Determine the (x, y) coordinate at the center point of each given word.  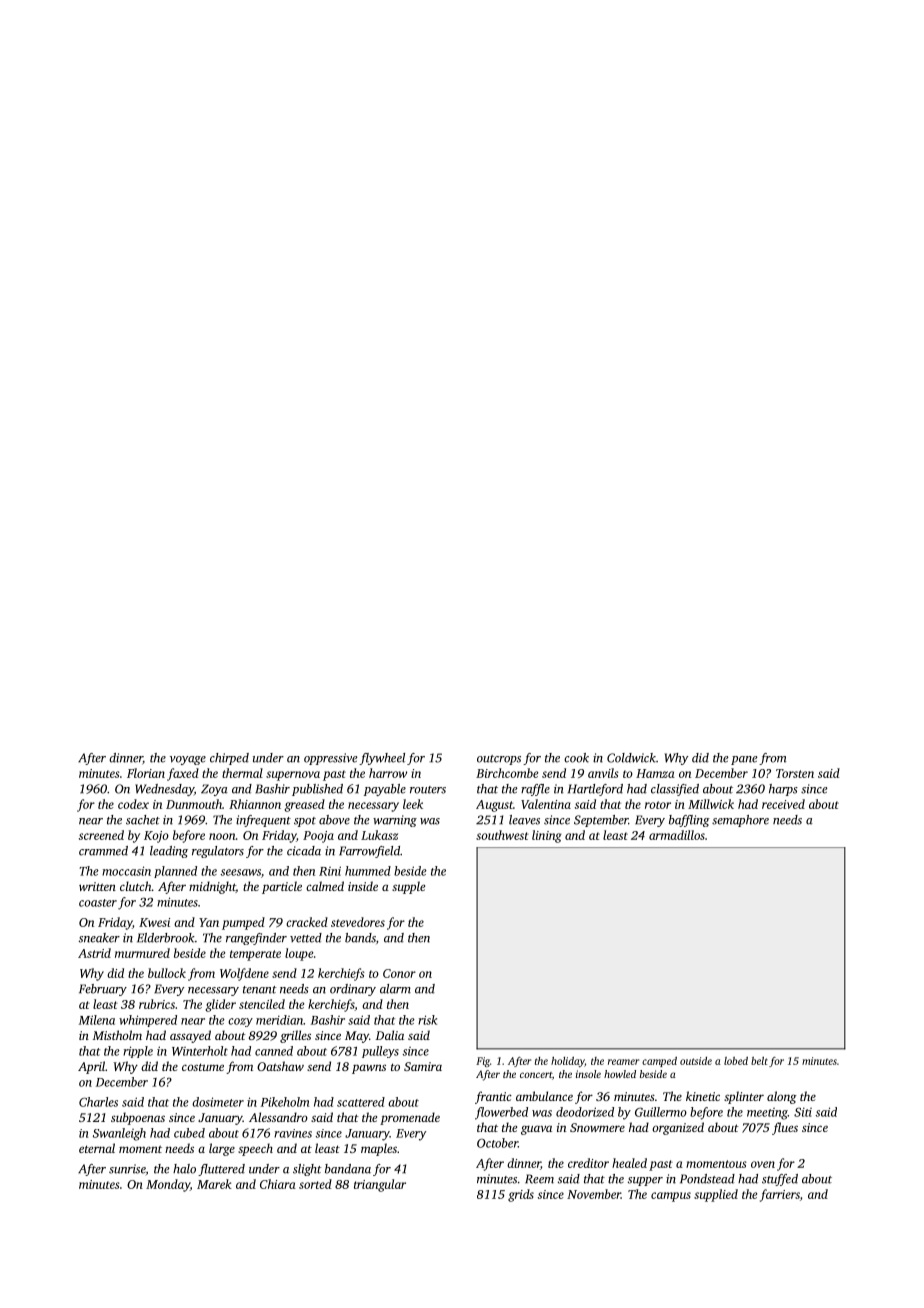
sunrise (127, 1169)
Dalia (390, 1035)
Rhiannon (255, 804)
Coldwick (631, 758)
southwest (502, 835)
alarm (395, 989)
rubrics (157, 1004)
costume (203, 1067)
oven (763, 1164)
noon (222, 836)
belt (759, 1061)
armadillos (677, 835)
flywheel (382, 759)
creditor (588, 1163)
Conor (399, 973)
